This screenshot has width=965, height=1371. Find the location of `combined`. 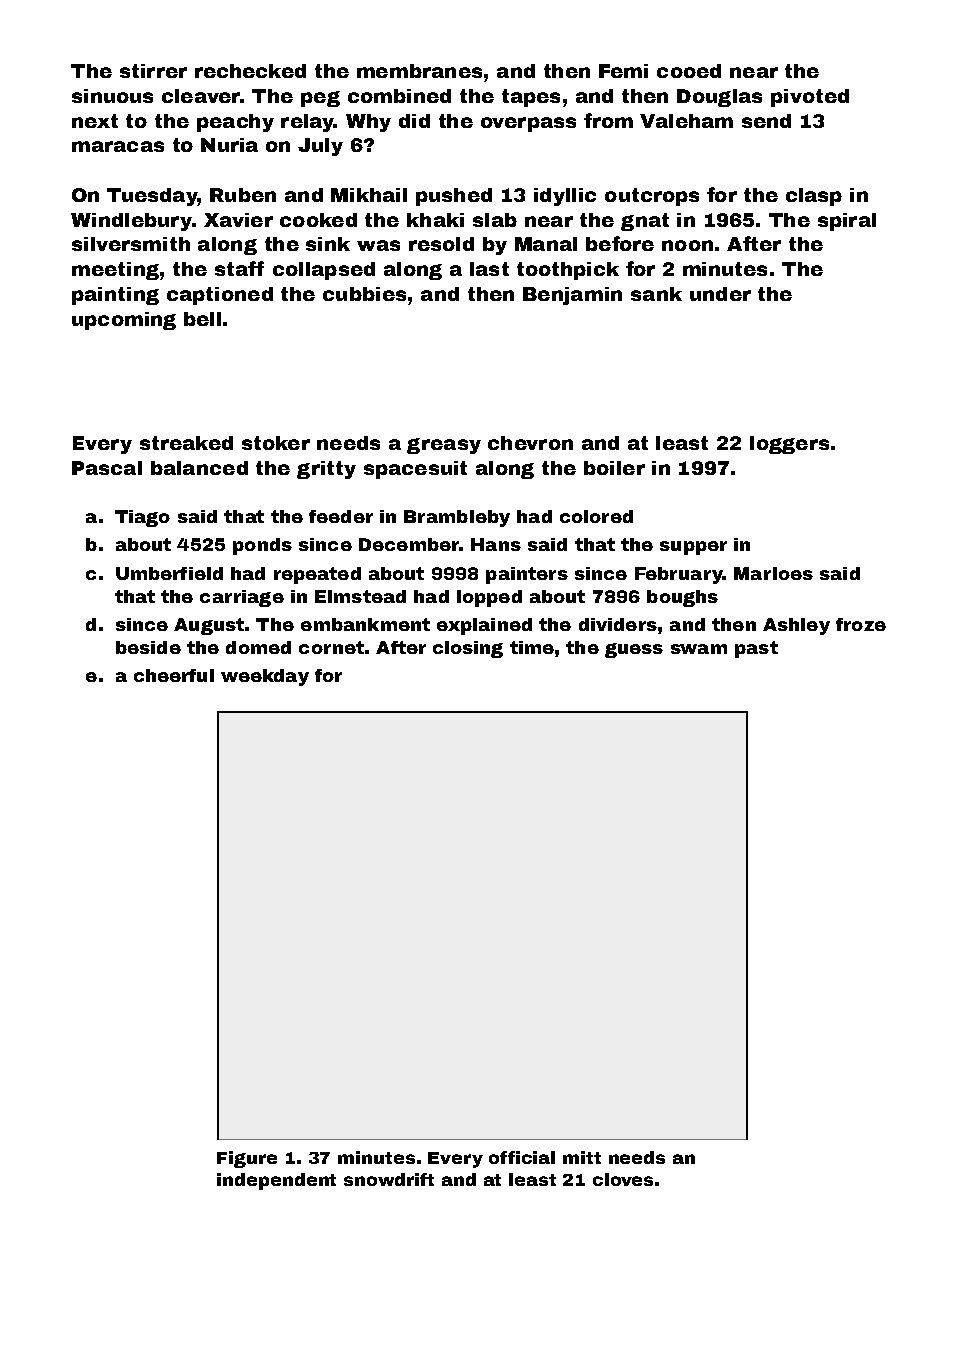

combined is located at coordinates (399, 96).
